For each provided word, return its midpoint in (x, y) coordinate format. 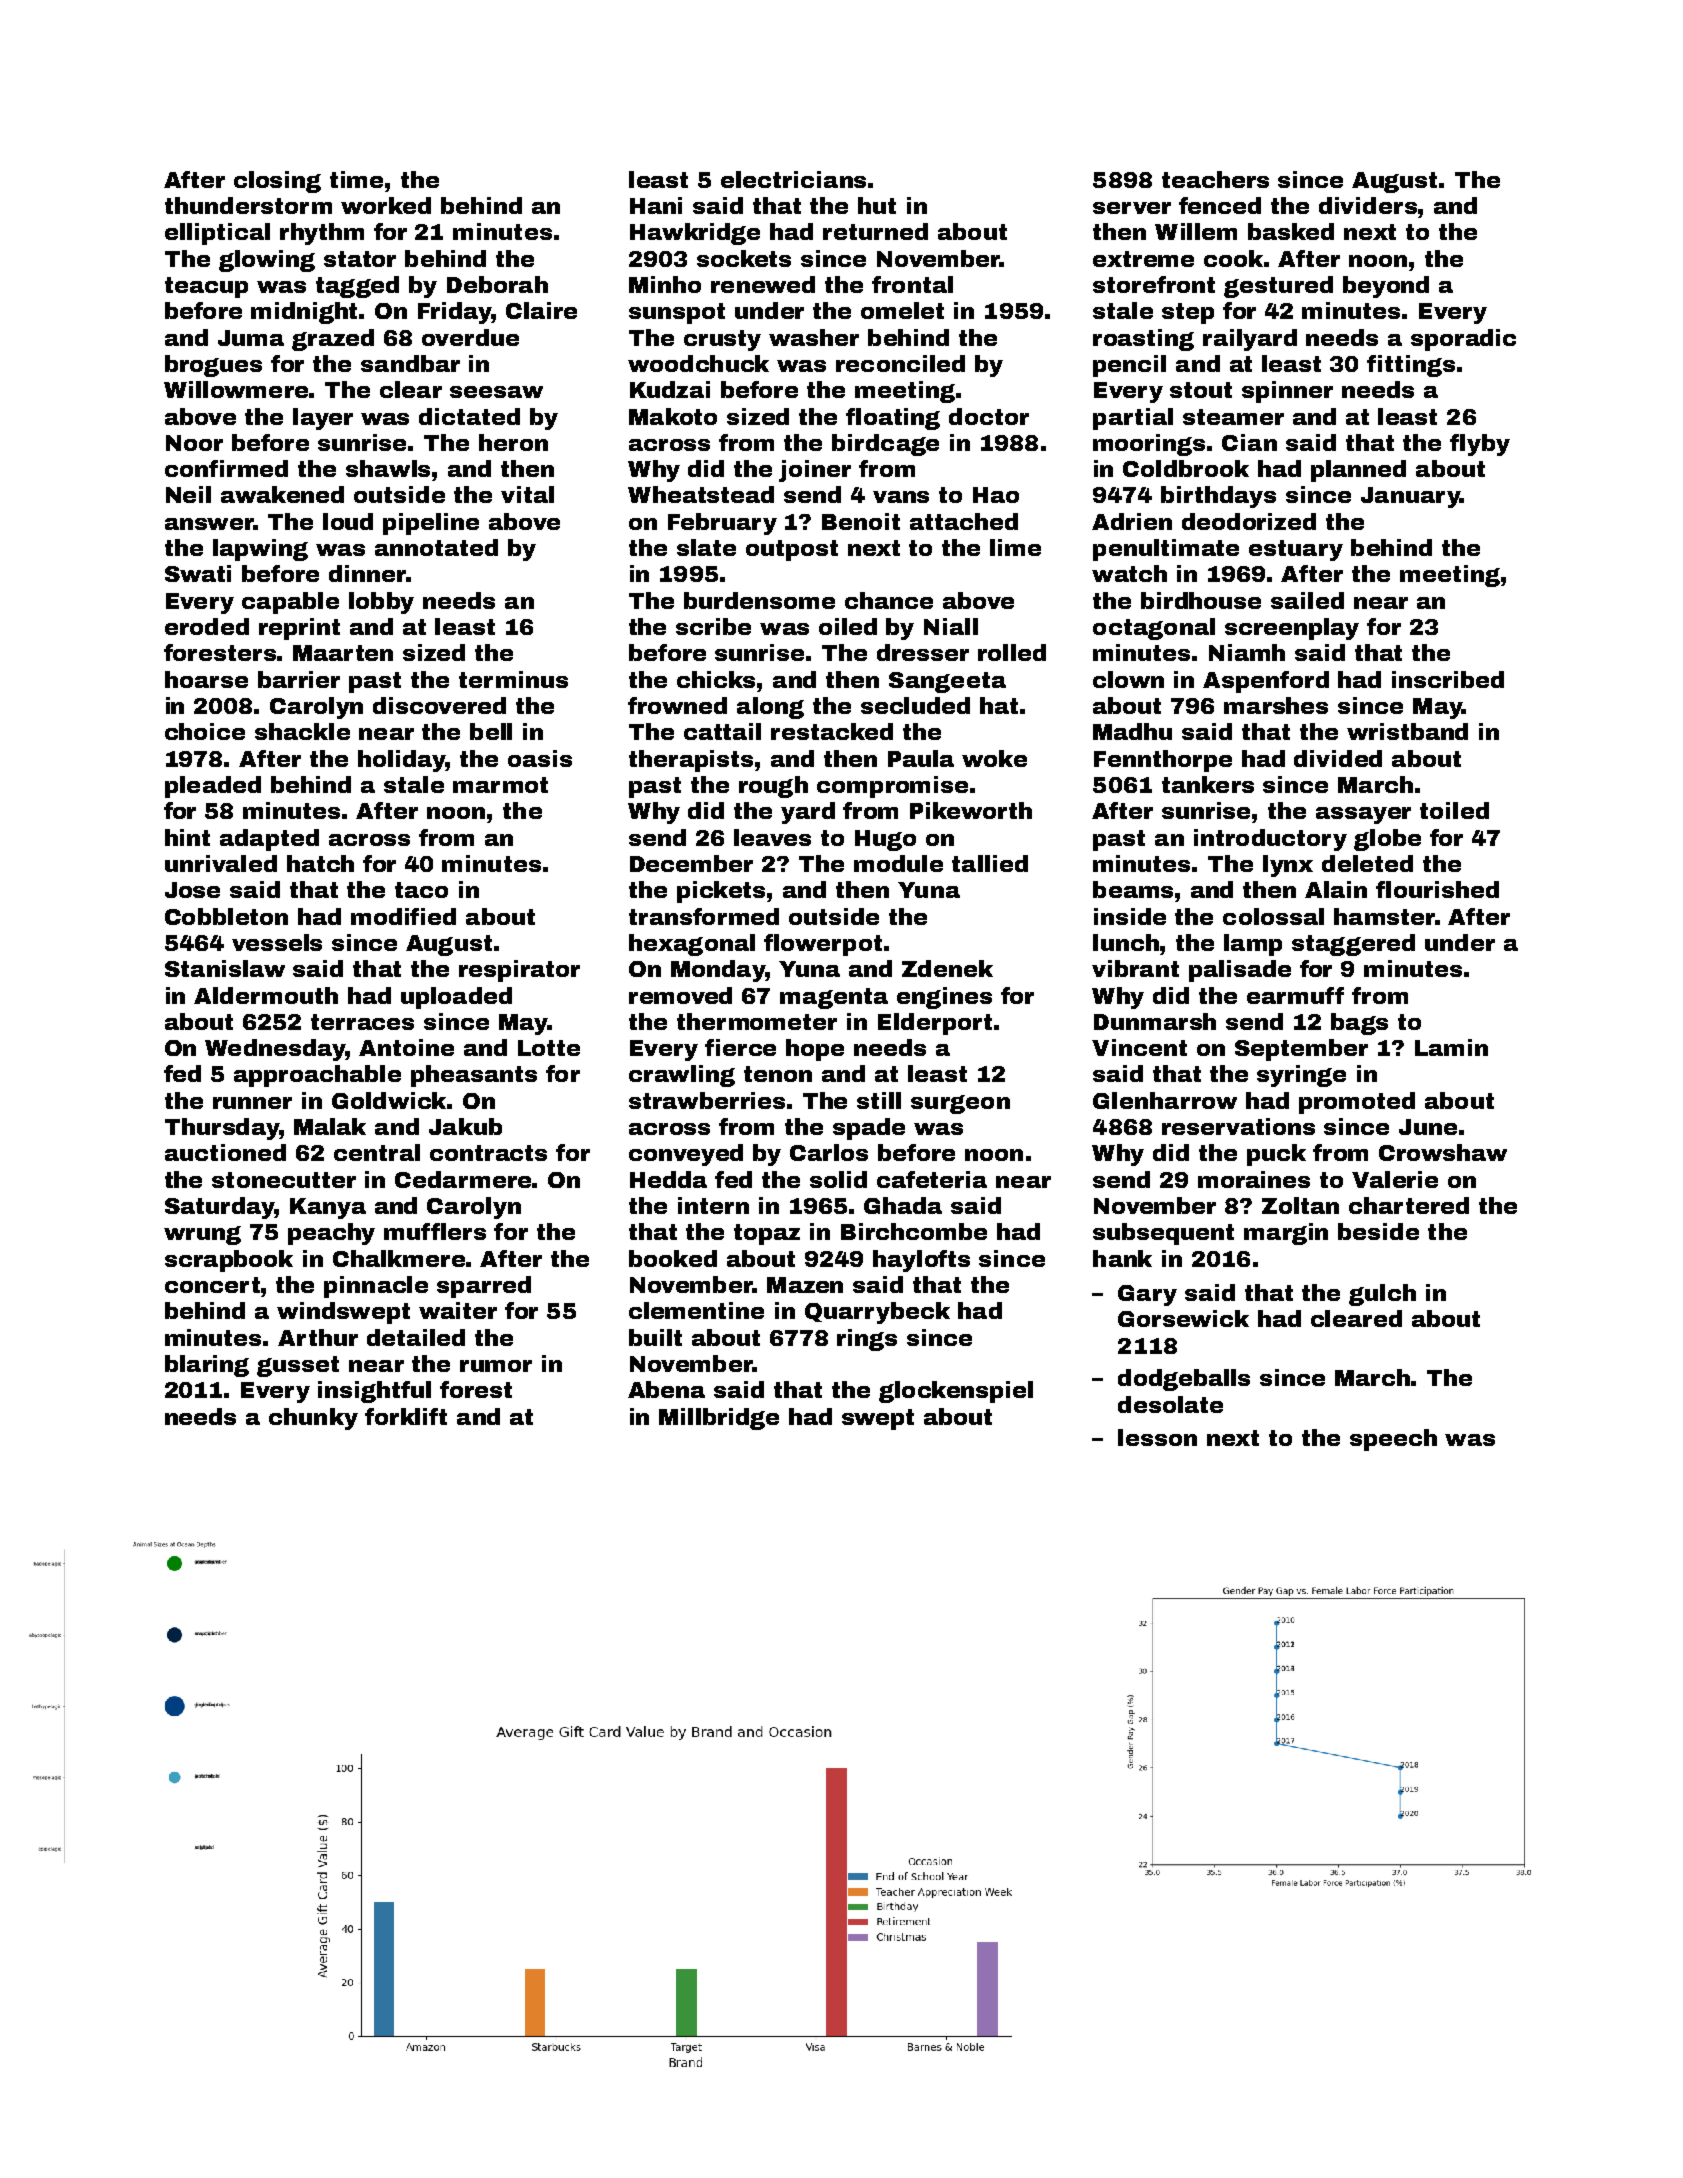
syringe (1301, 1076)
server (1132, 208)
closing (277, 182)
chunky (313, 1419)
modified (403, 916)
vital (527, 494)
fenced (1220, 205)
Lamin (1451, 1047)
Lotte (549, 1048)
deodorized (1249, 521)
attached (964, 521)
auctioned (225, 1152)
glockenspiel (956, 1392)
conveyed (686, 1155)
